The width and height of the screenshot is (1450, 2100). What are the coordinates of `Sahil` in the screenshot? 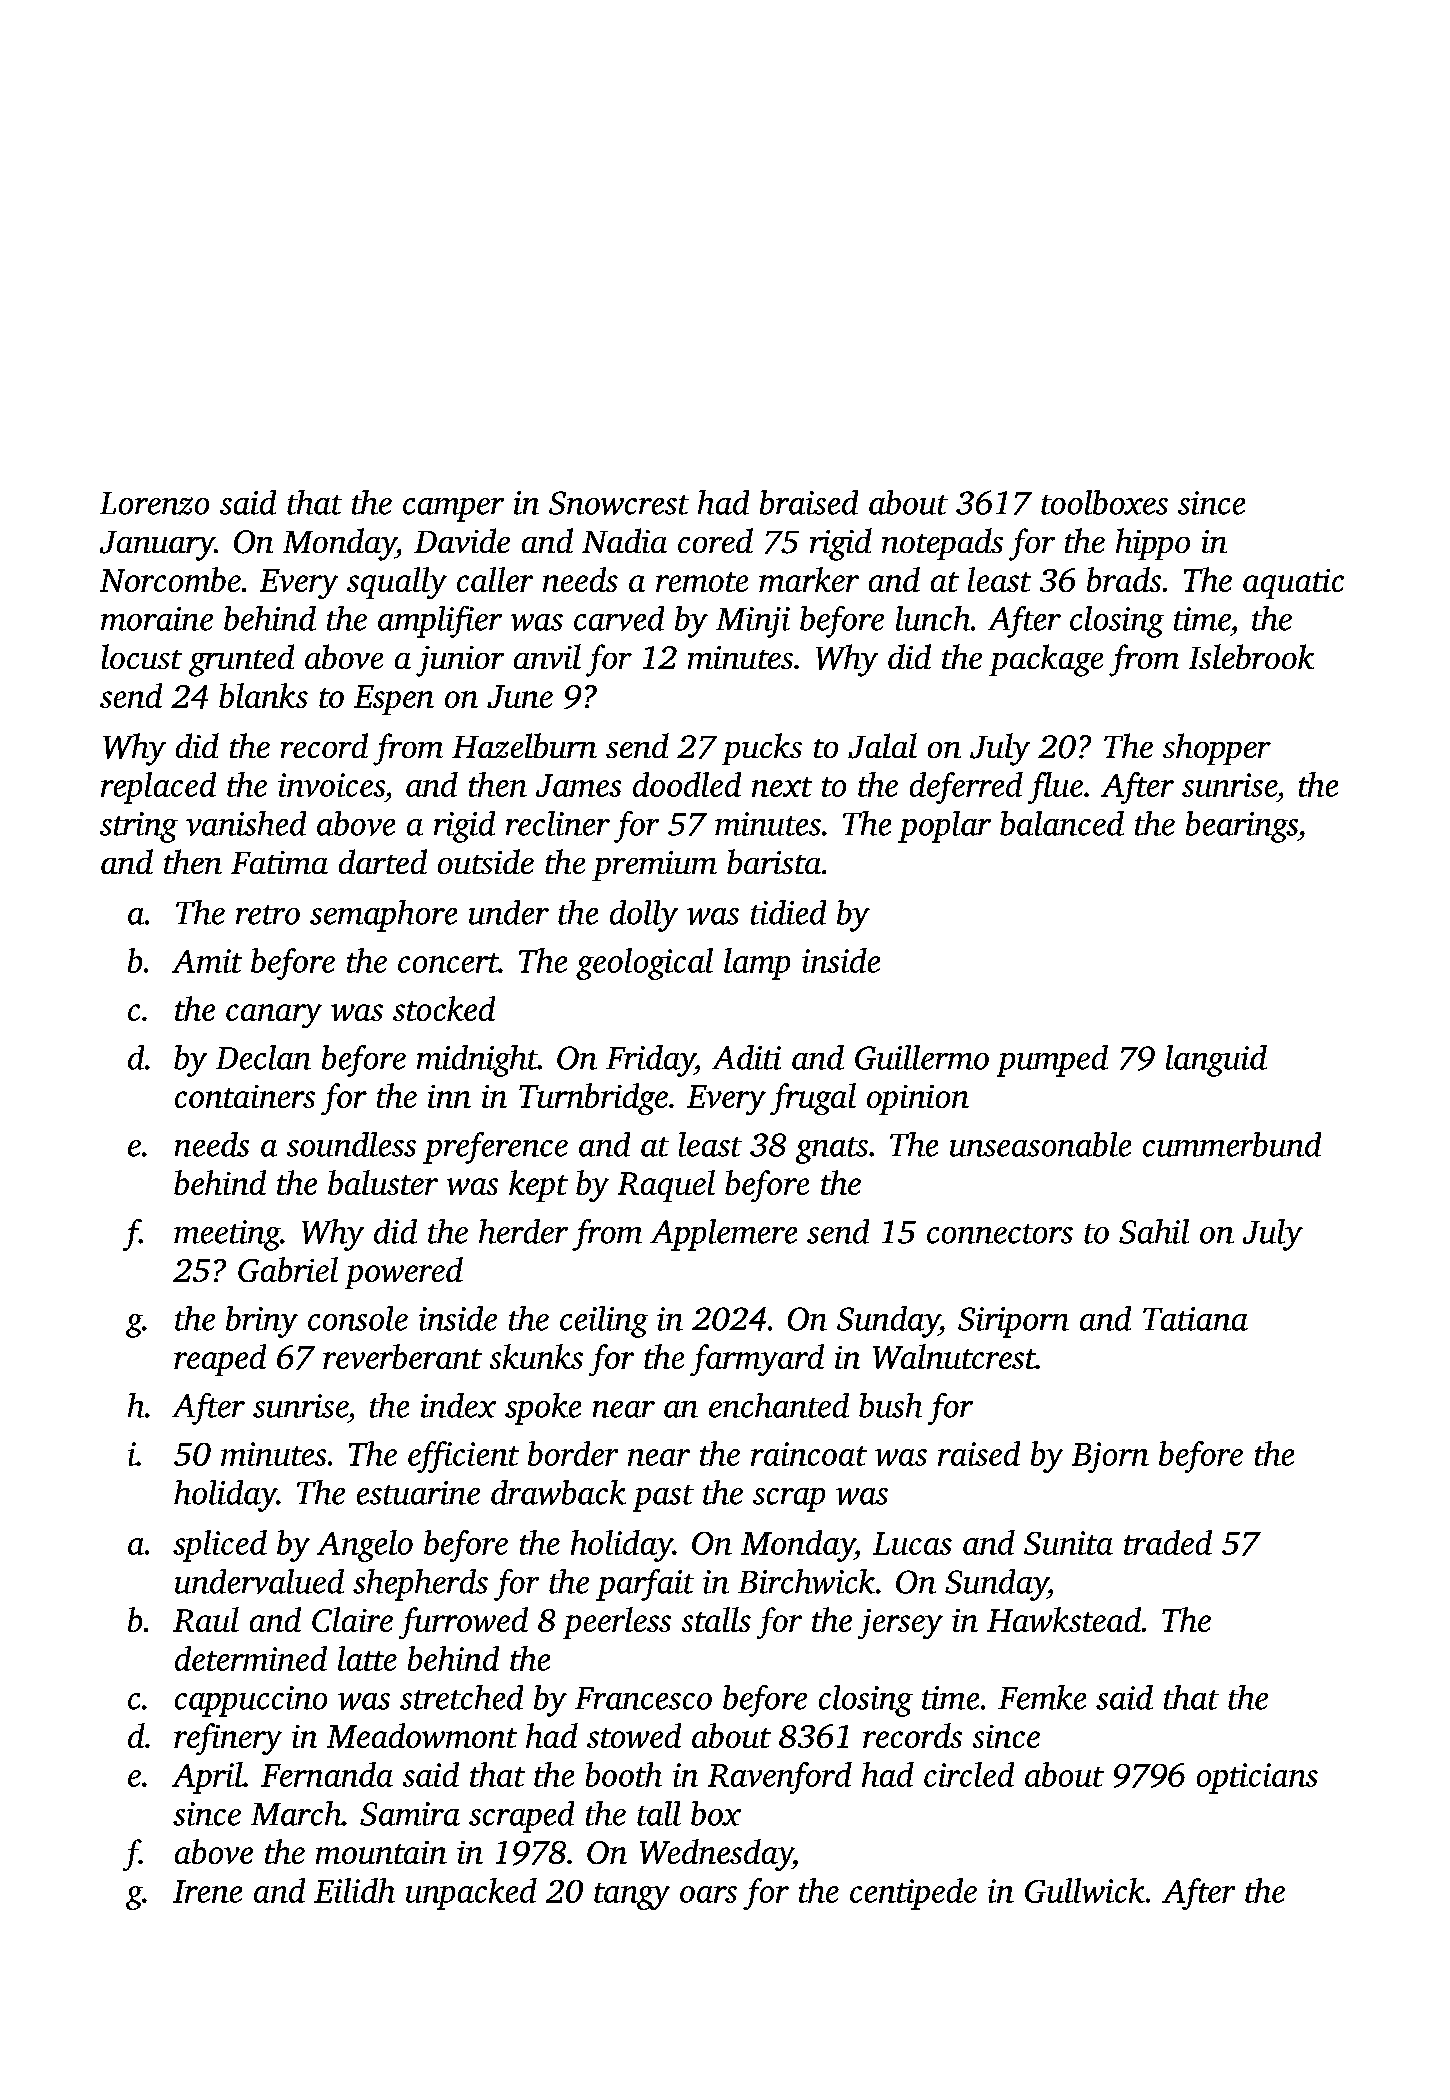 It's located at (1154, 1231).
